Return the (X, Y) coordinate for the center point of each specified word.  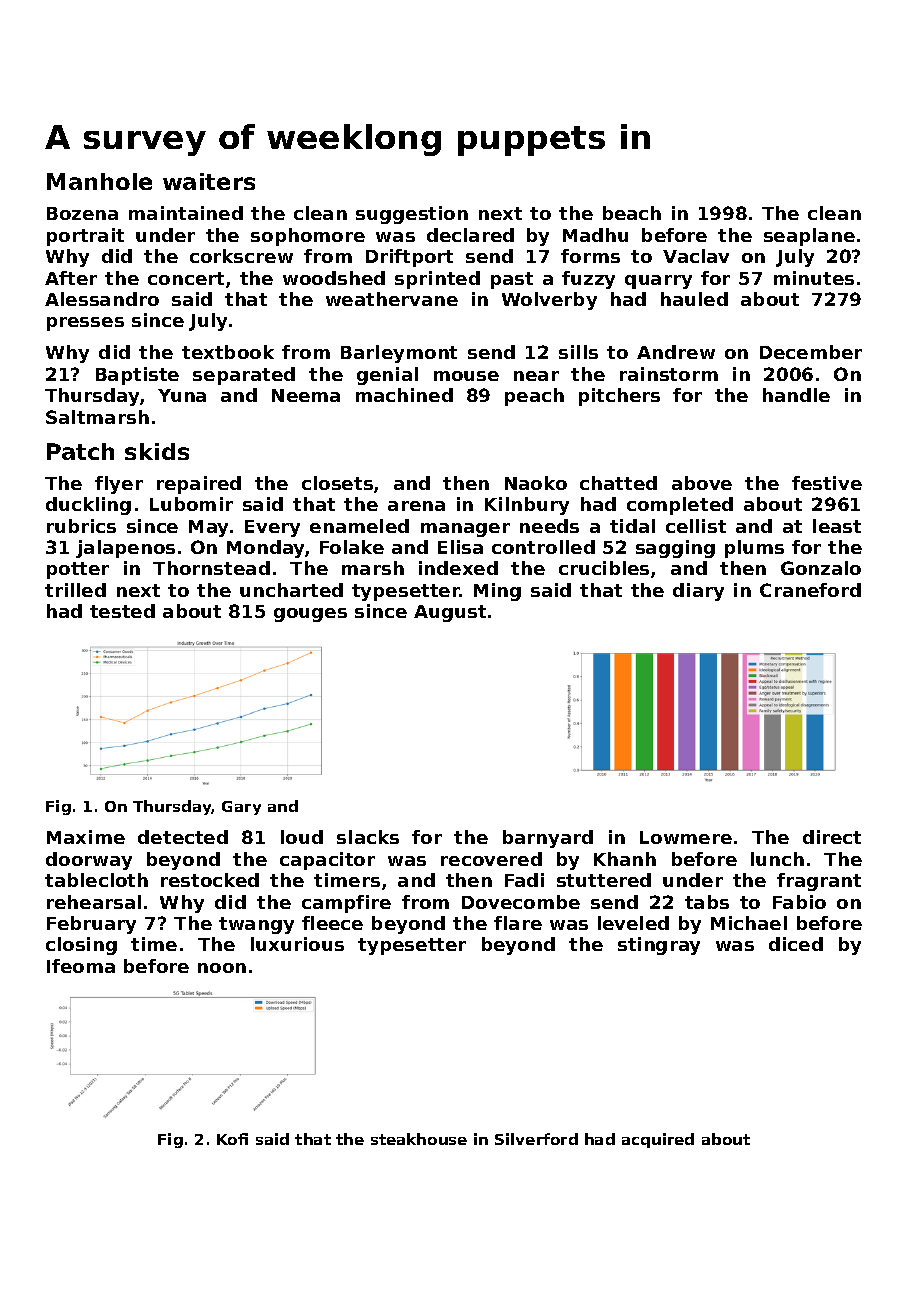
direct (832, 837)
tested (122, 611)
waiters (209, 181)
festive (827, 483)
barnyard (548, 839)
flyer (119, 485)
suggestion (412, 215)
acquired (658, 1140)
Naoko (536, 483)
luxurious (297, 944)
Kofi (232, 1139)
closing (81, 946)
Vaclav (696, 256)
